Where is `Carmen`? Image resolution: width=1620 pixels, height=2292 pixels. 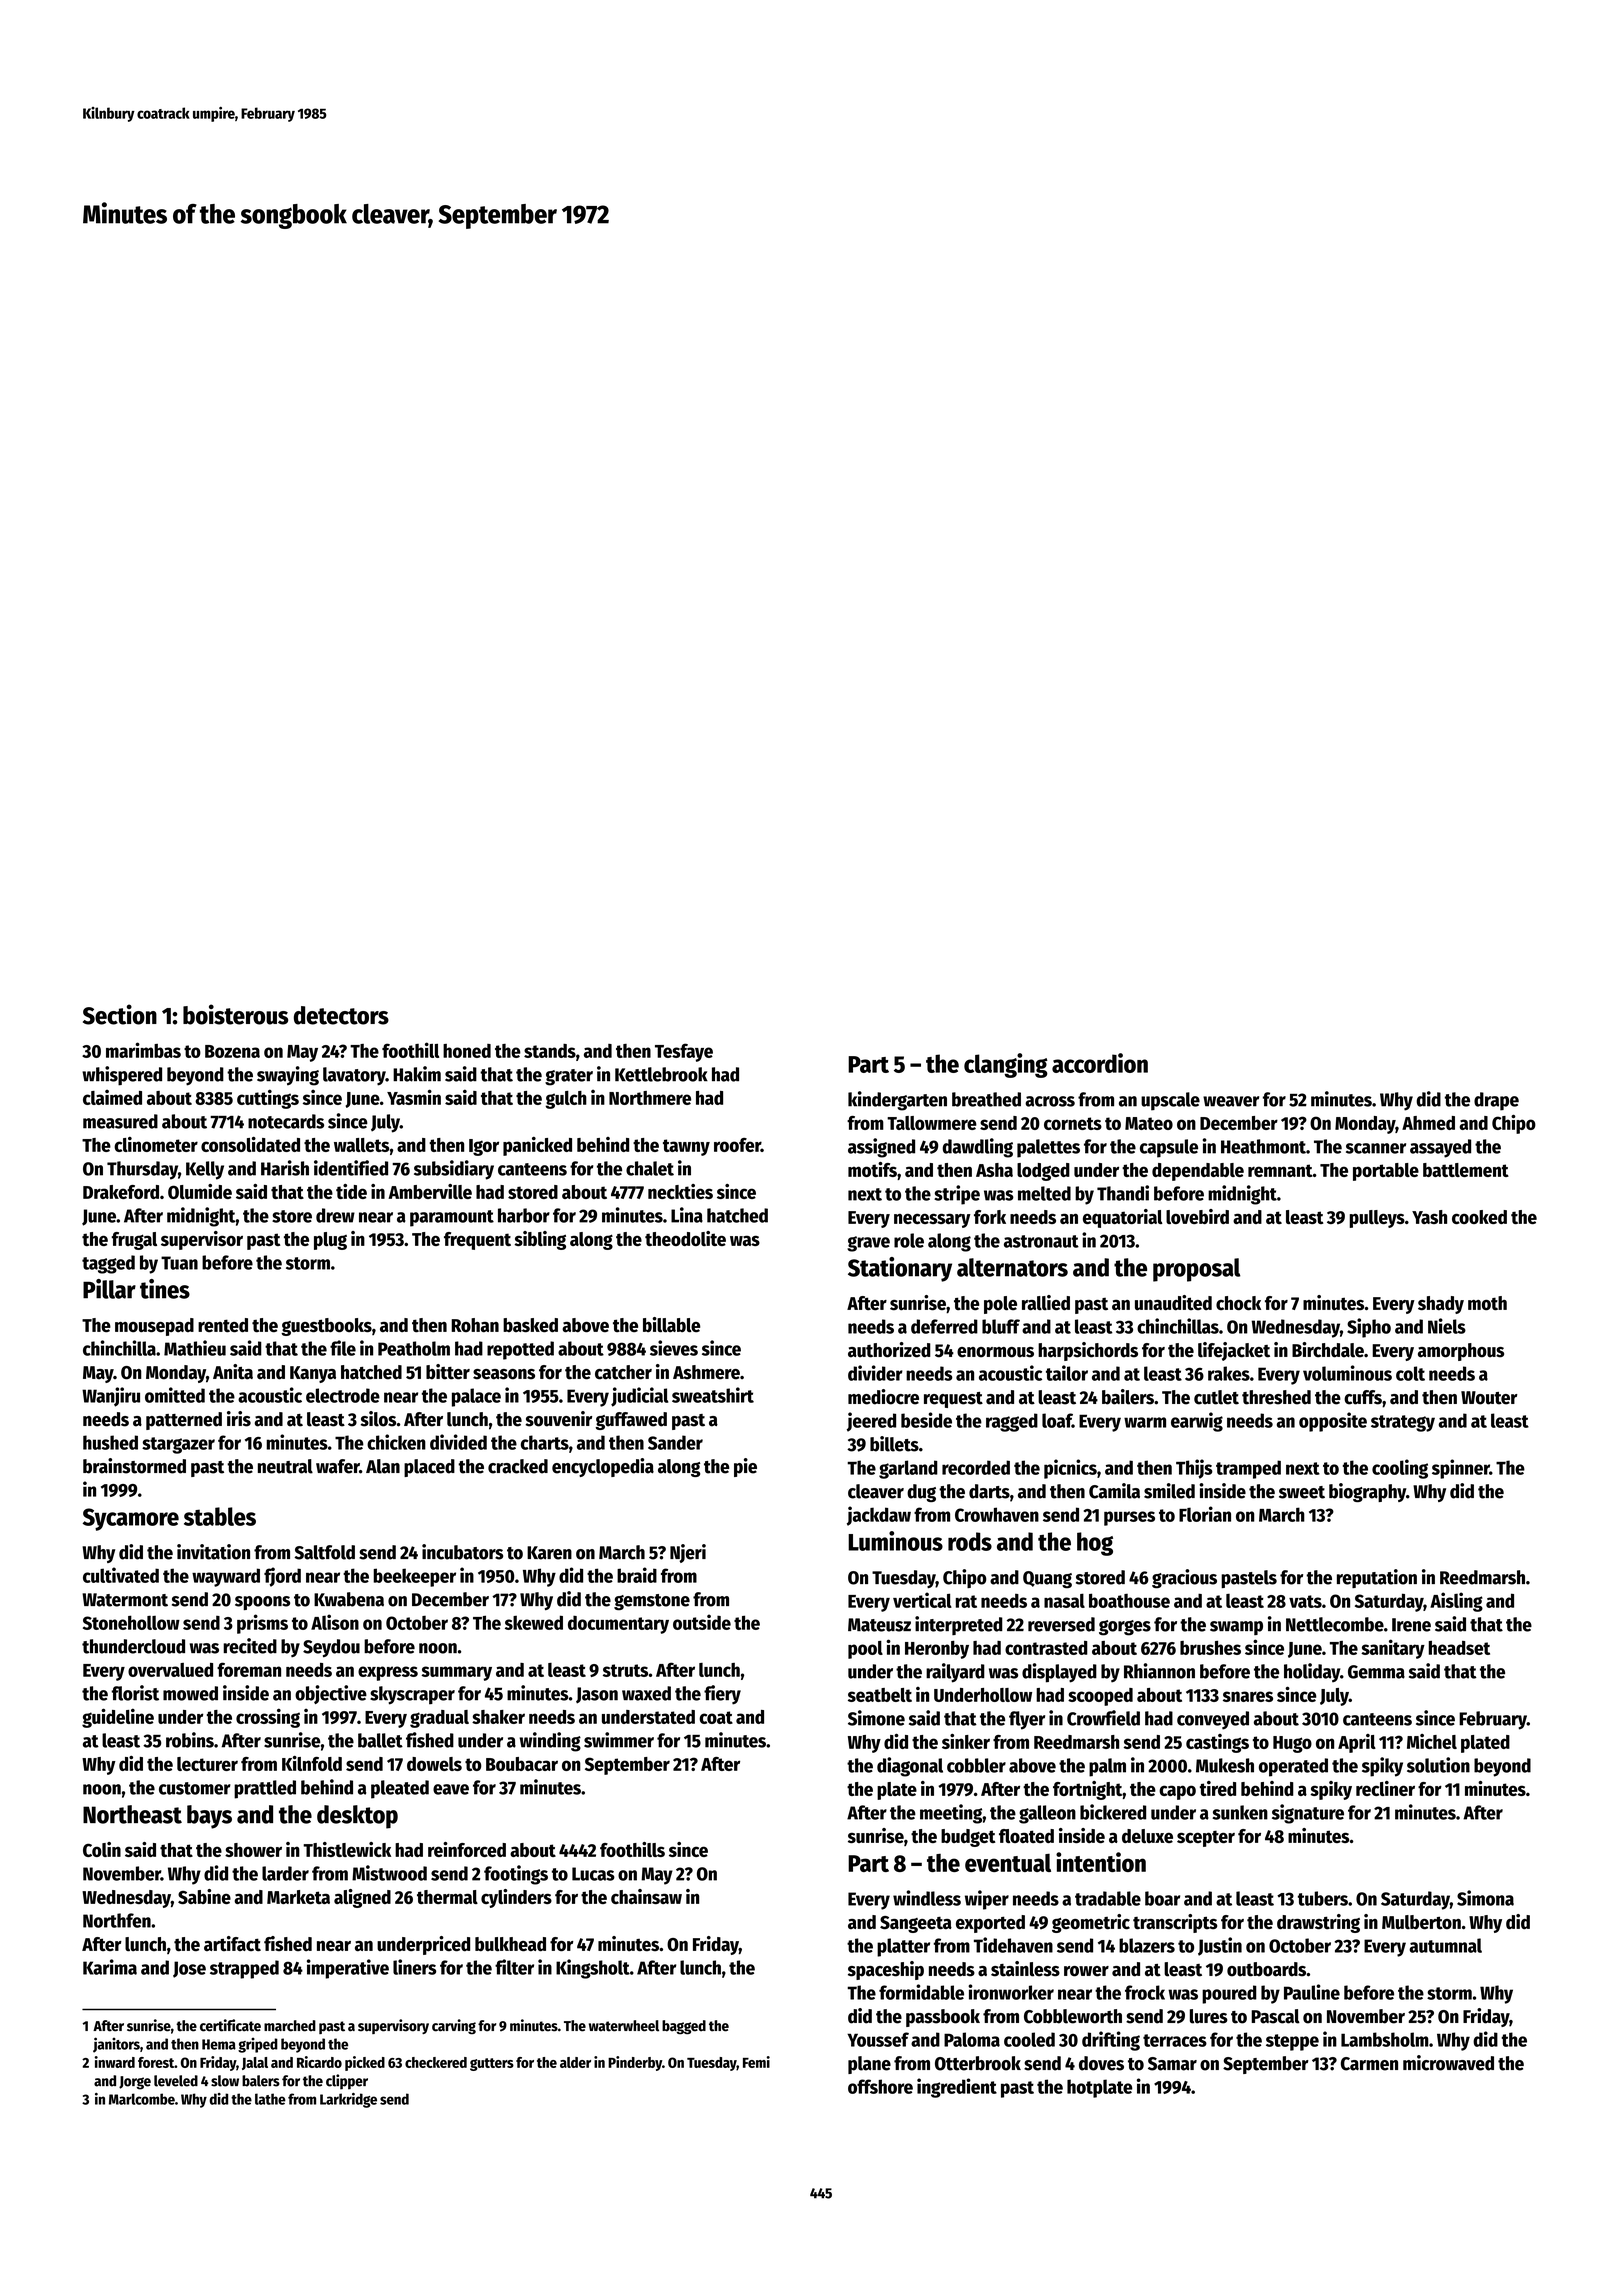 Carmen is located at coordinates (1369, 2064).
